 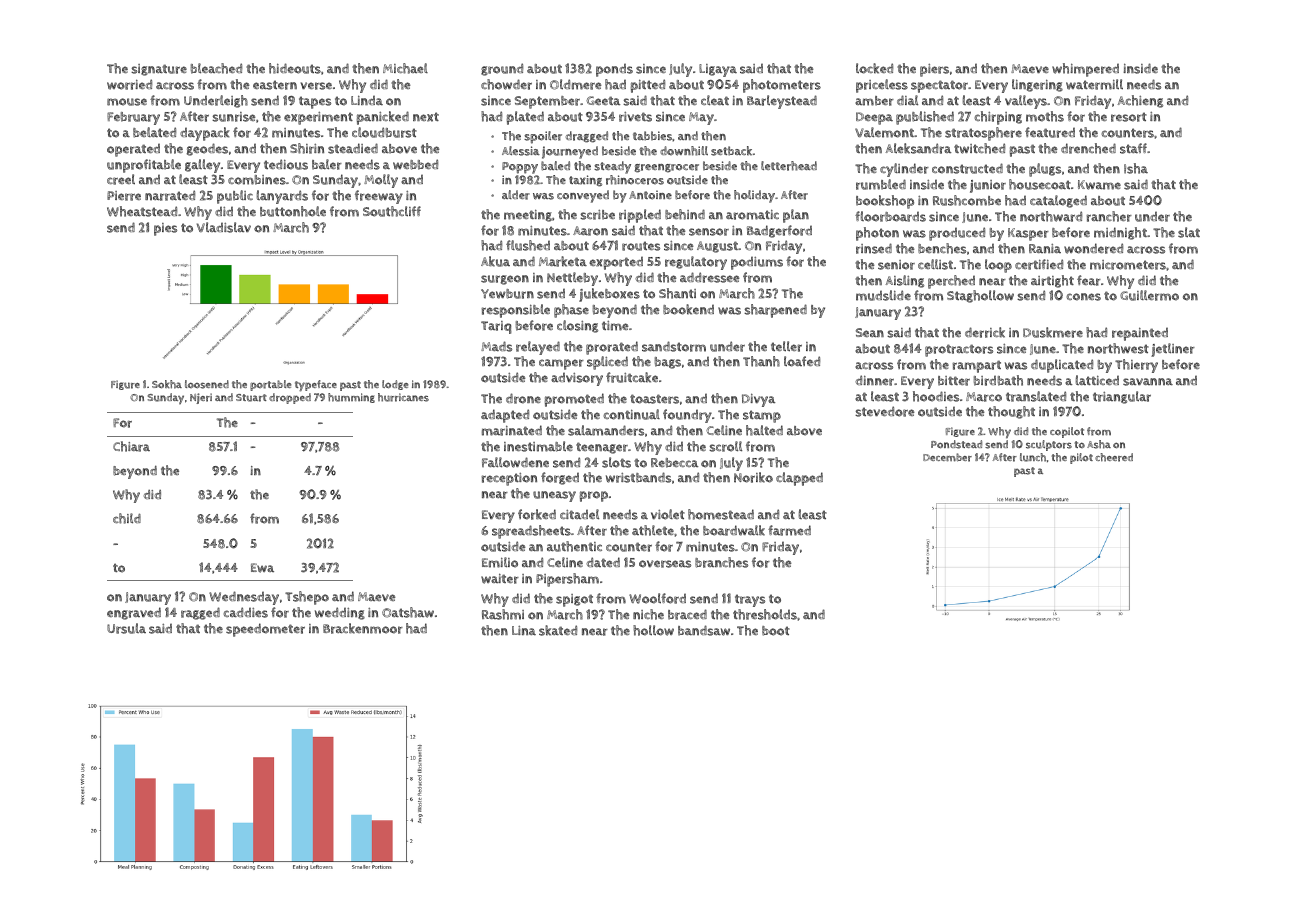 I want to click on panicked, so click(x=383, y=118).
